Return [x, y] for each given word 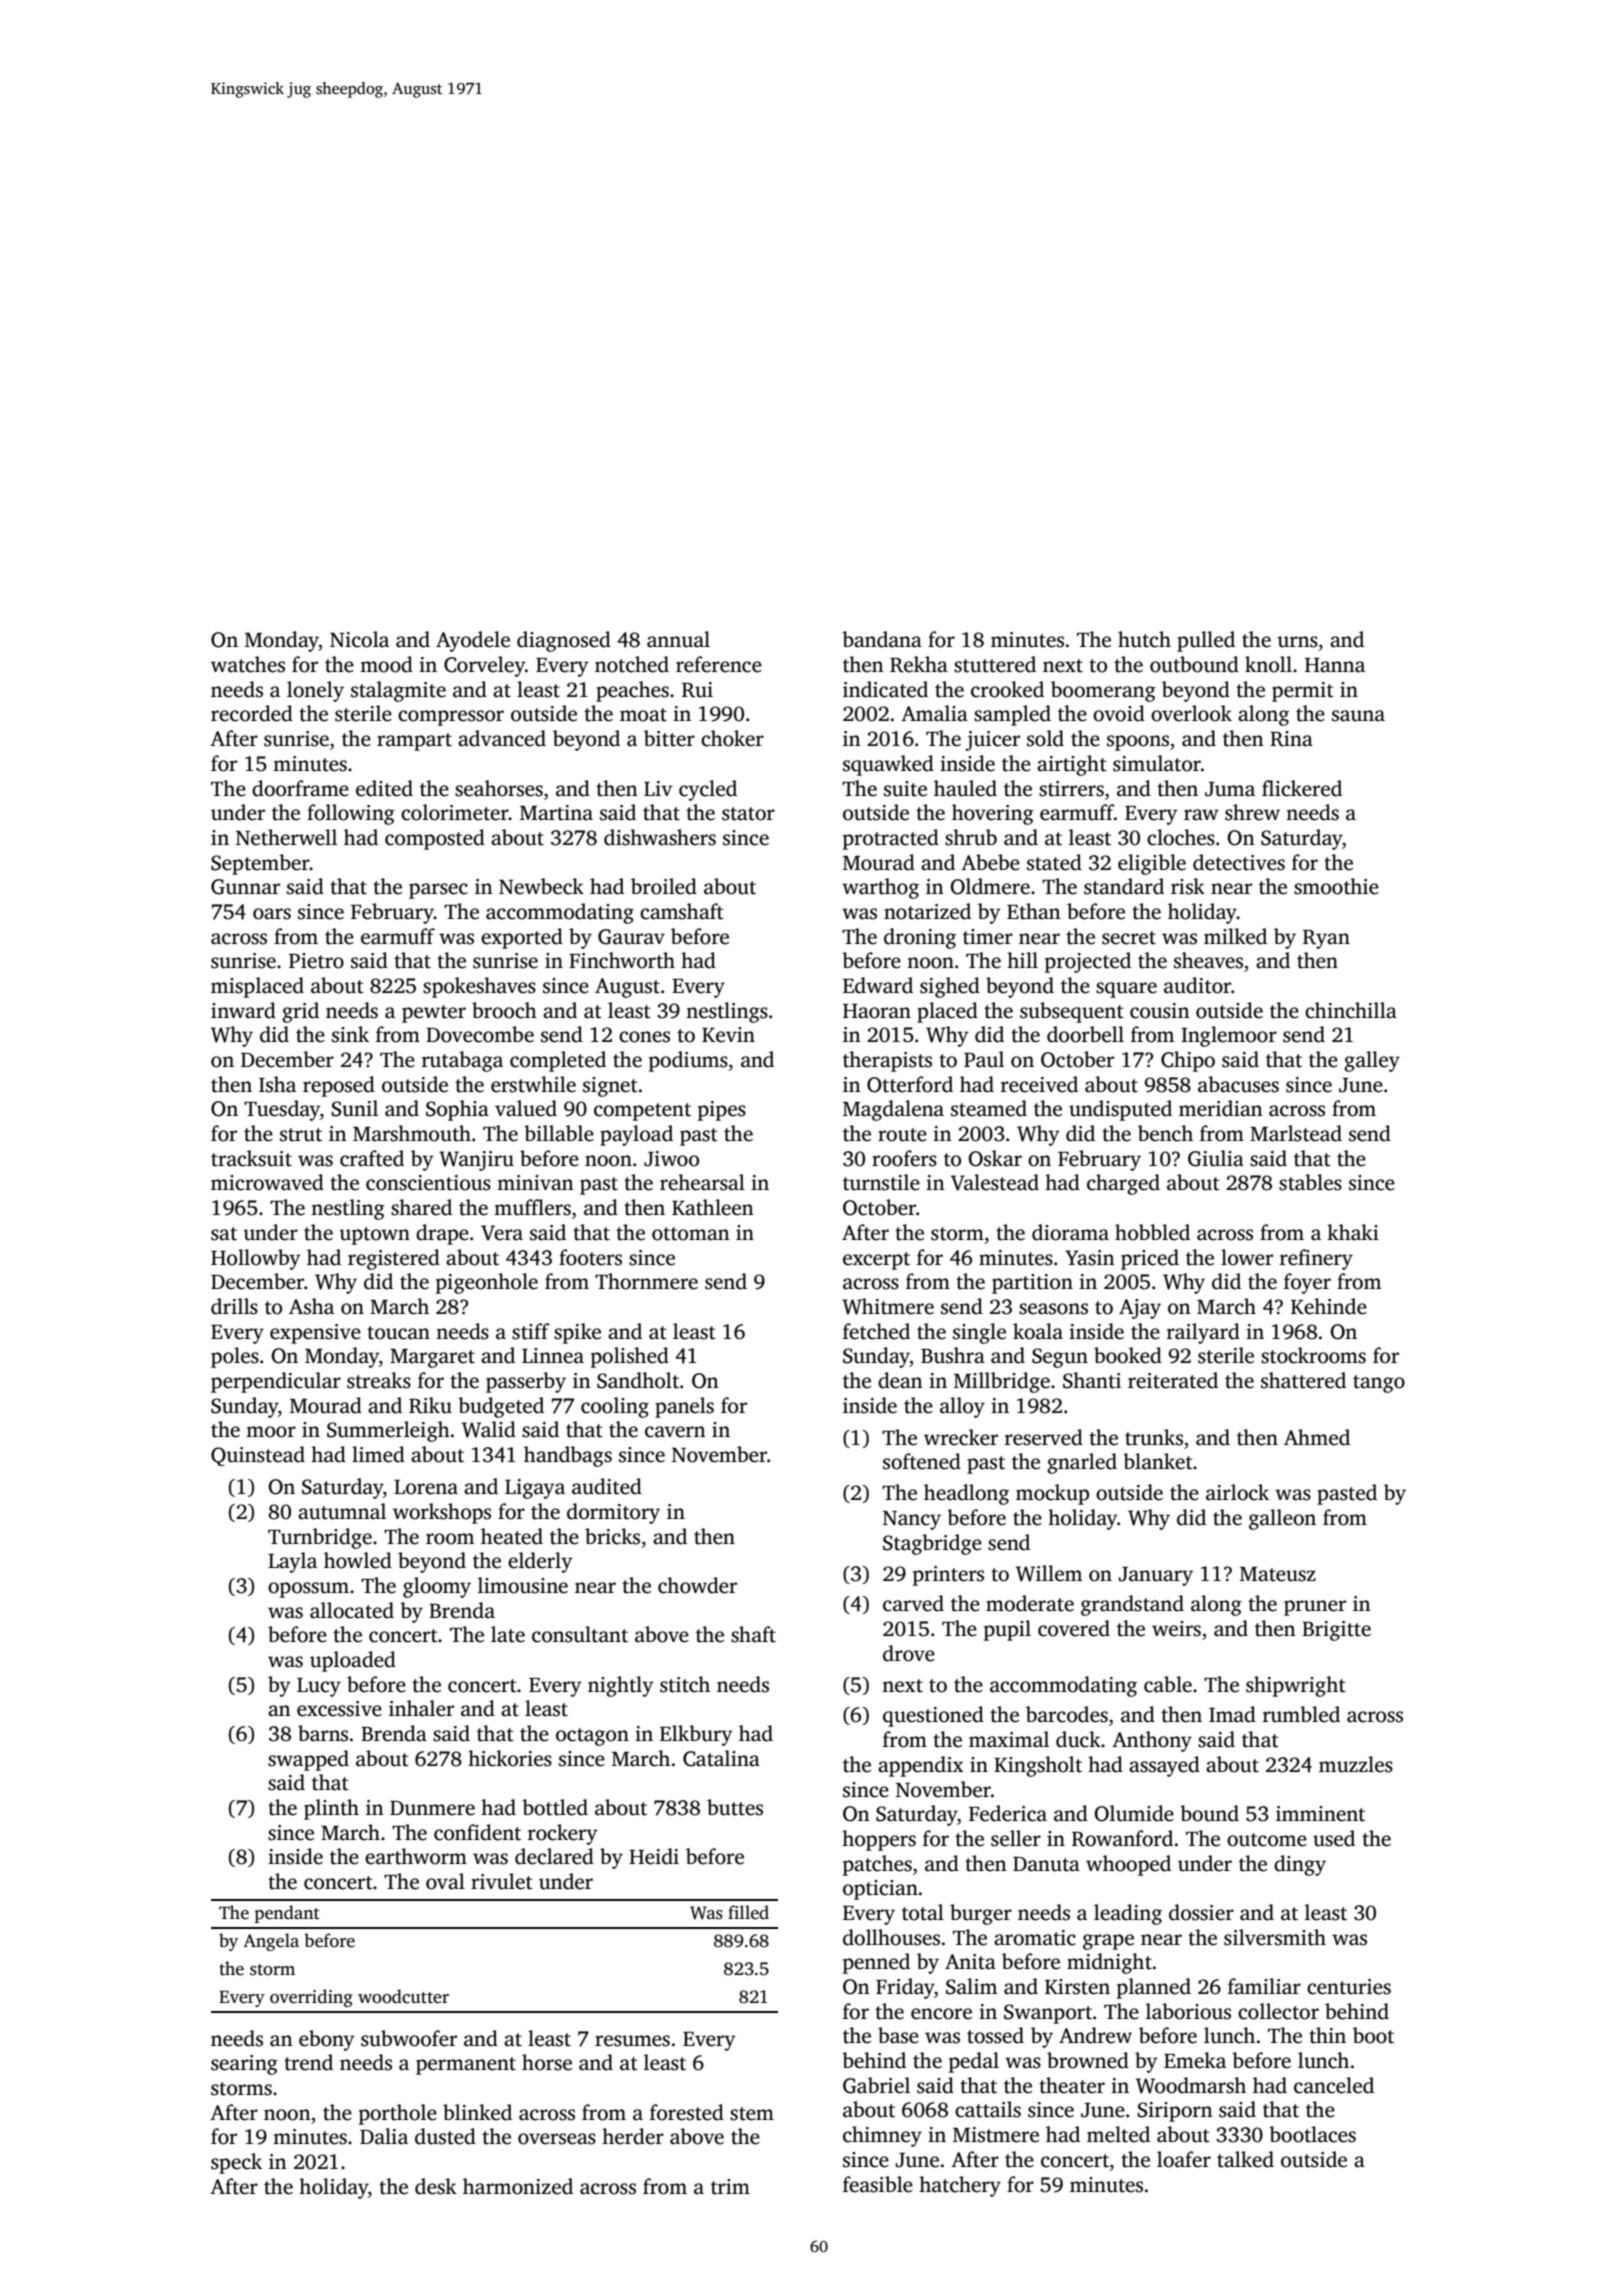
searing [244, 2065]
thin [1327, 2035]
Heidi [654, 1856]
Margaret [432, 1358]
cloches [1181, 837]
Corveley [484, 666]
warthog [880, 888]
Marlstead [1296, 1133]
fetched [876, 1331]
